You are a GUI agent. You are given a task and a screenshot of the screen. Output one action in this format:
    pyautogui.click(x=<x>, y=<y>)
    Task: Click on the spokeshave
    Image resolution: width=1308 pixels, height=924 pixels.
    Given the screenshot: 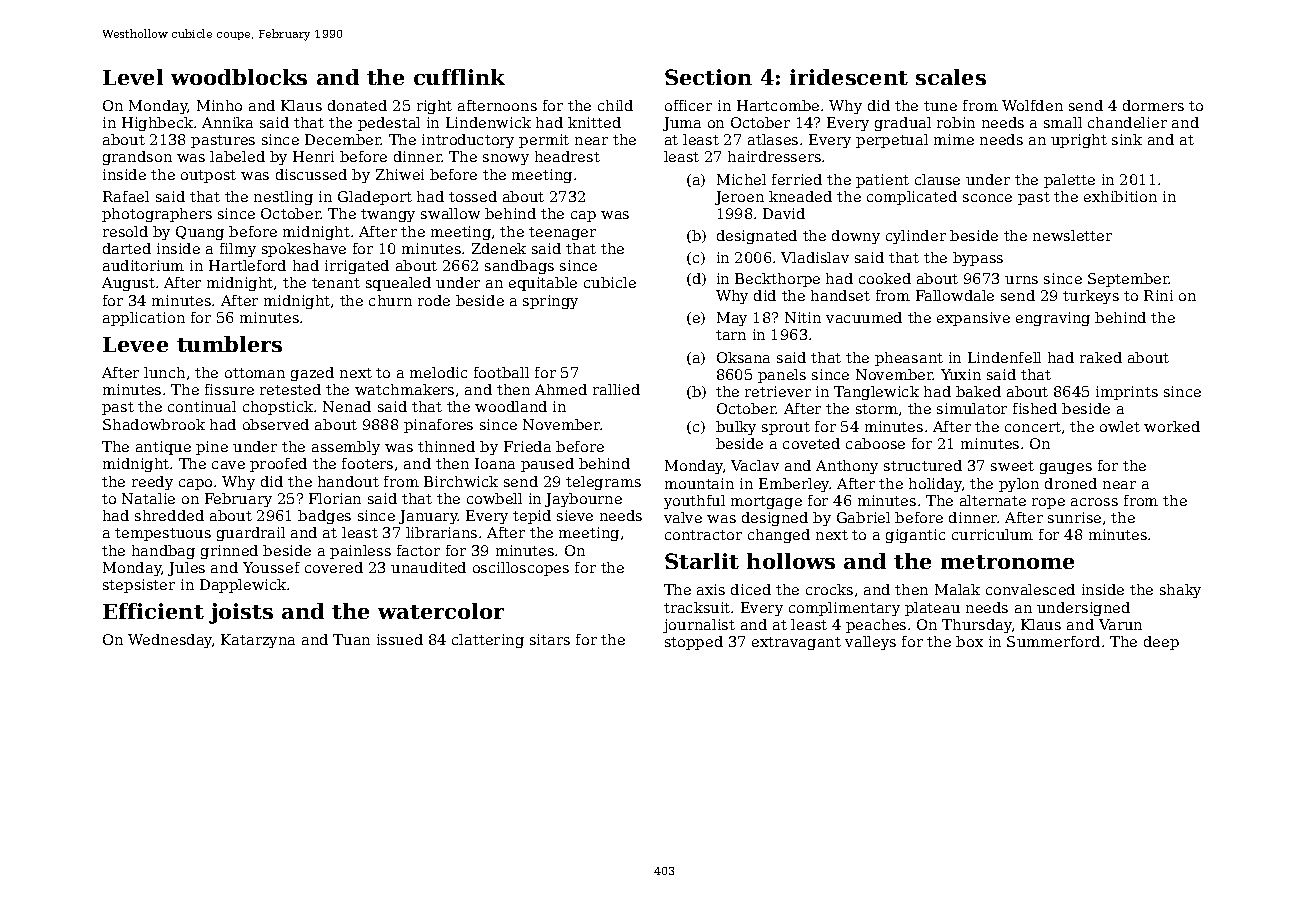 What is the action you would take?
    pyautogui.click(x=304, y=250)
